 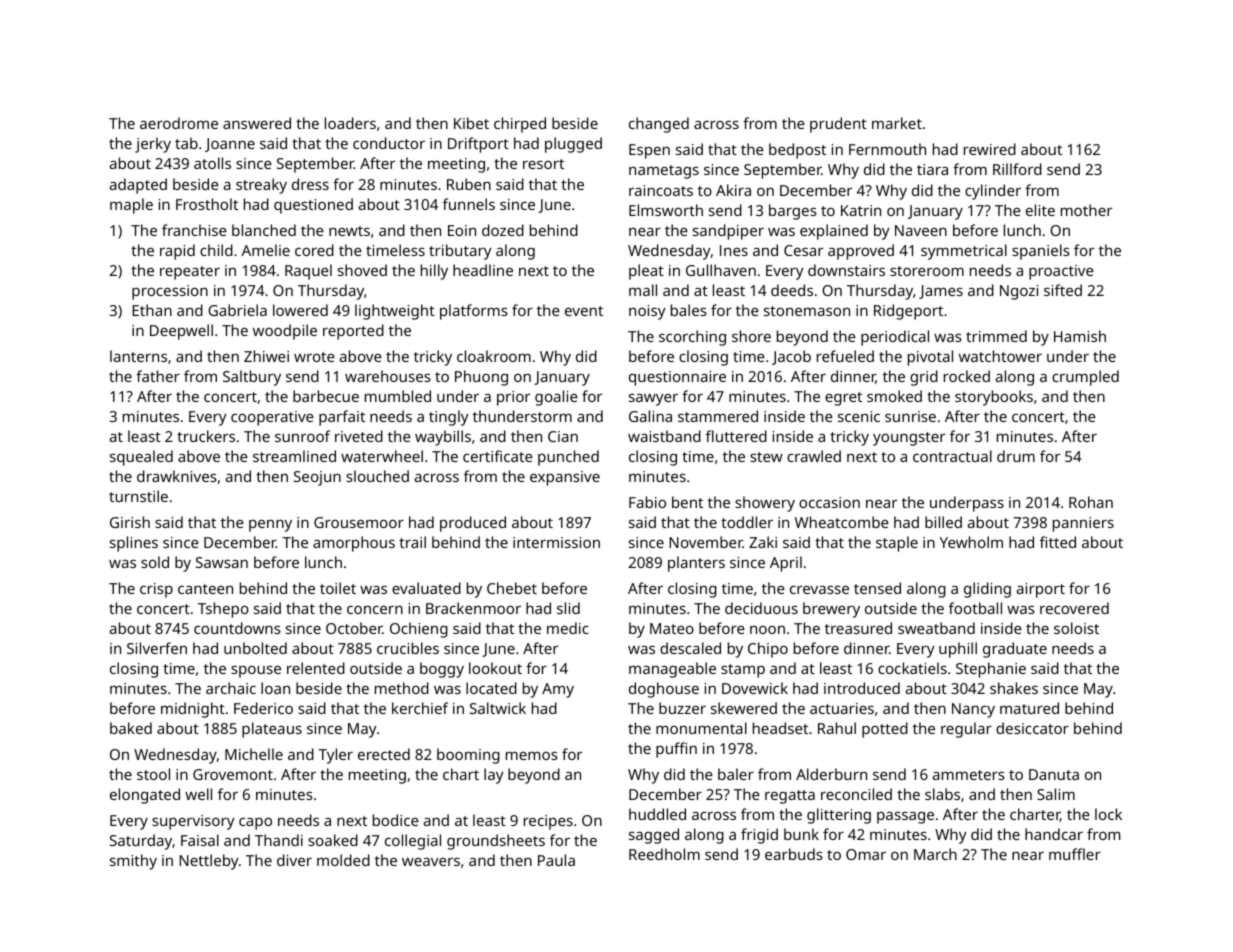 What do you see at coordinates (494, 776) in the screenshot?
I see `lay` at bounding box center [494, 776].
